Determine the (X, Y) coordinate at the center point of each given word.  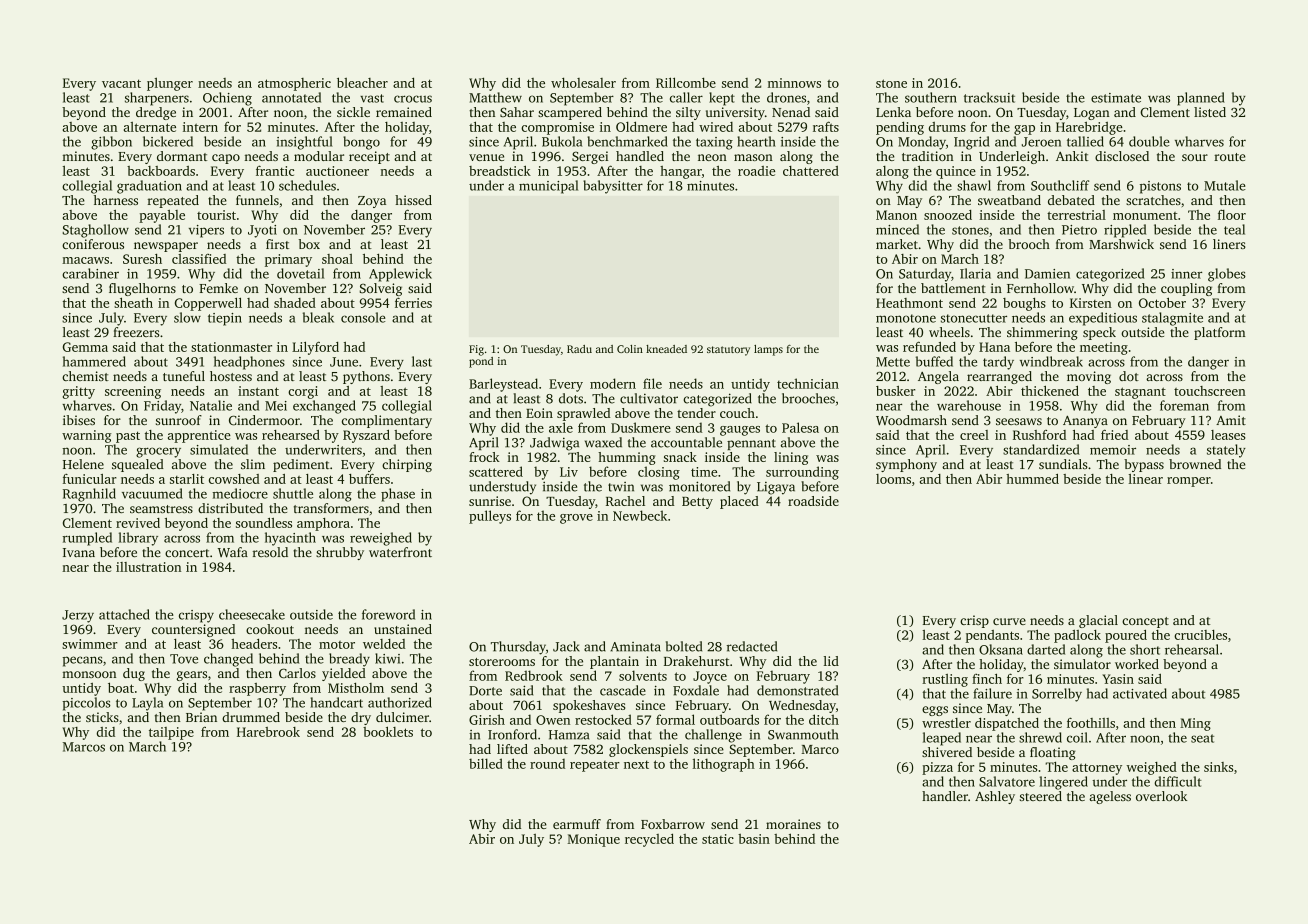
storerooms (502, 662)
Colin (630, 349)
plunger (170, 84)
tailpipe (171, 733)
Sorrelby (1057, 695)
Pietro (1079, 230)
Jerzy (78, 616)
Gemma (85, 347)
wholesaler (583, 82)
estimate (1116, 98)
